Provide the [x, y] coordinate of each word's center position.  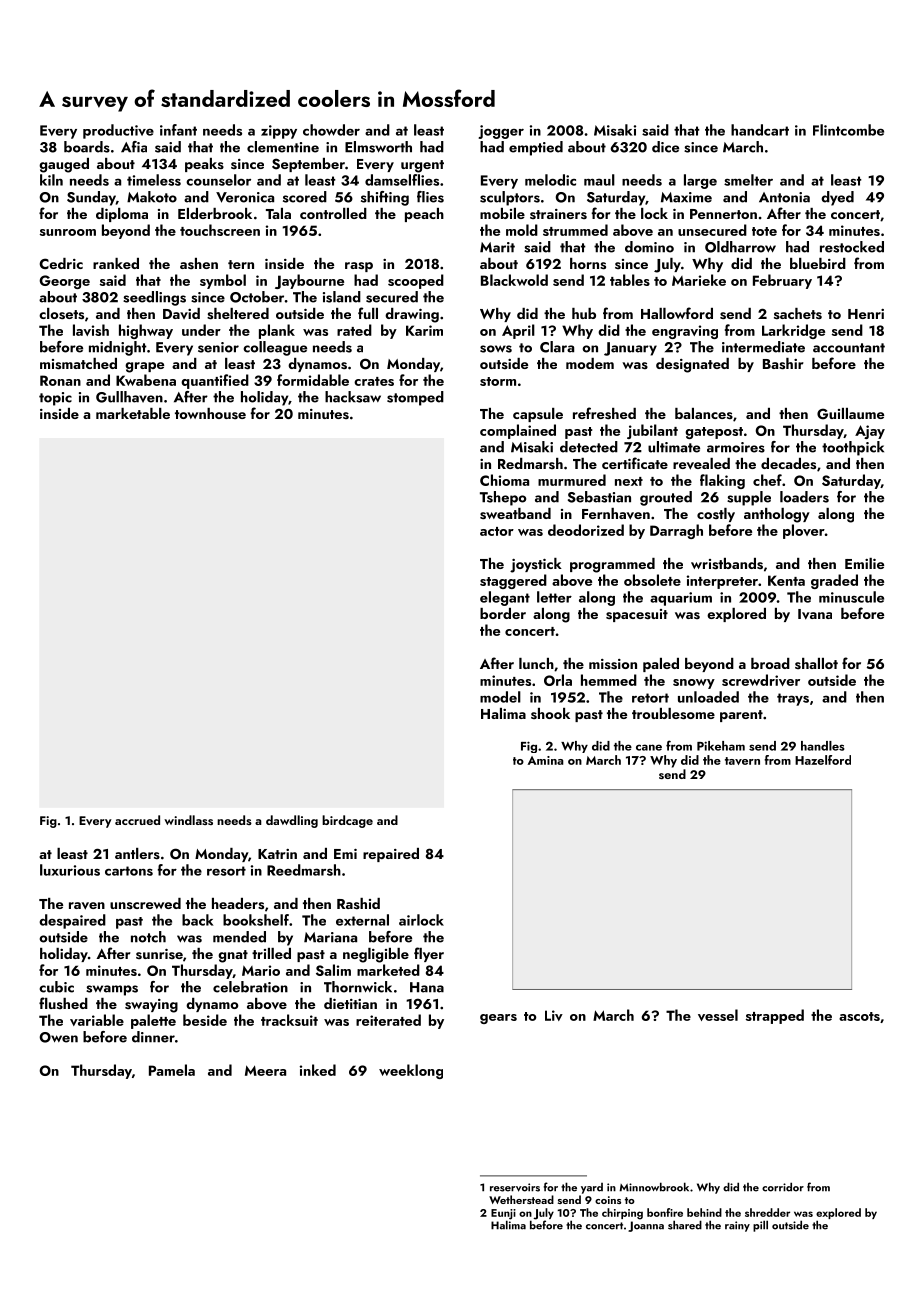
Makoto [152, 197]
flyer [429, 954]
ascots [859, 1016]
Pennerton [723, 214]
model [500, 697]
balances [704, 413]
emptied [536, 148]
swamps [112, 990]
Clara [557, 347]
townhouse [210, 413]
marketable [133, 413]
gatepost [714, 433]
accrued [137, 820]
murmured [572, 480]
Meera [265, 1070]
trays [793, 699]
